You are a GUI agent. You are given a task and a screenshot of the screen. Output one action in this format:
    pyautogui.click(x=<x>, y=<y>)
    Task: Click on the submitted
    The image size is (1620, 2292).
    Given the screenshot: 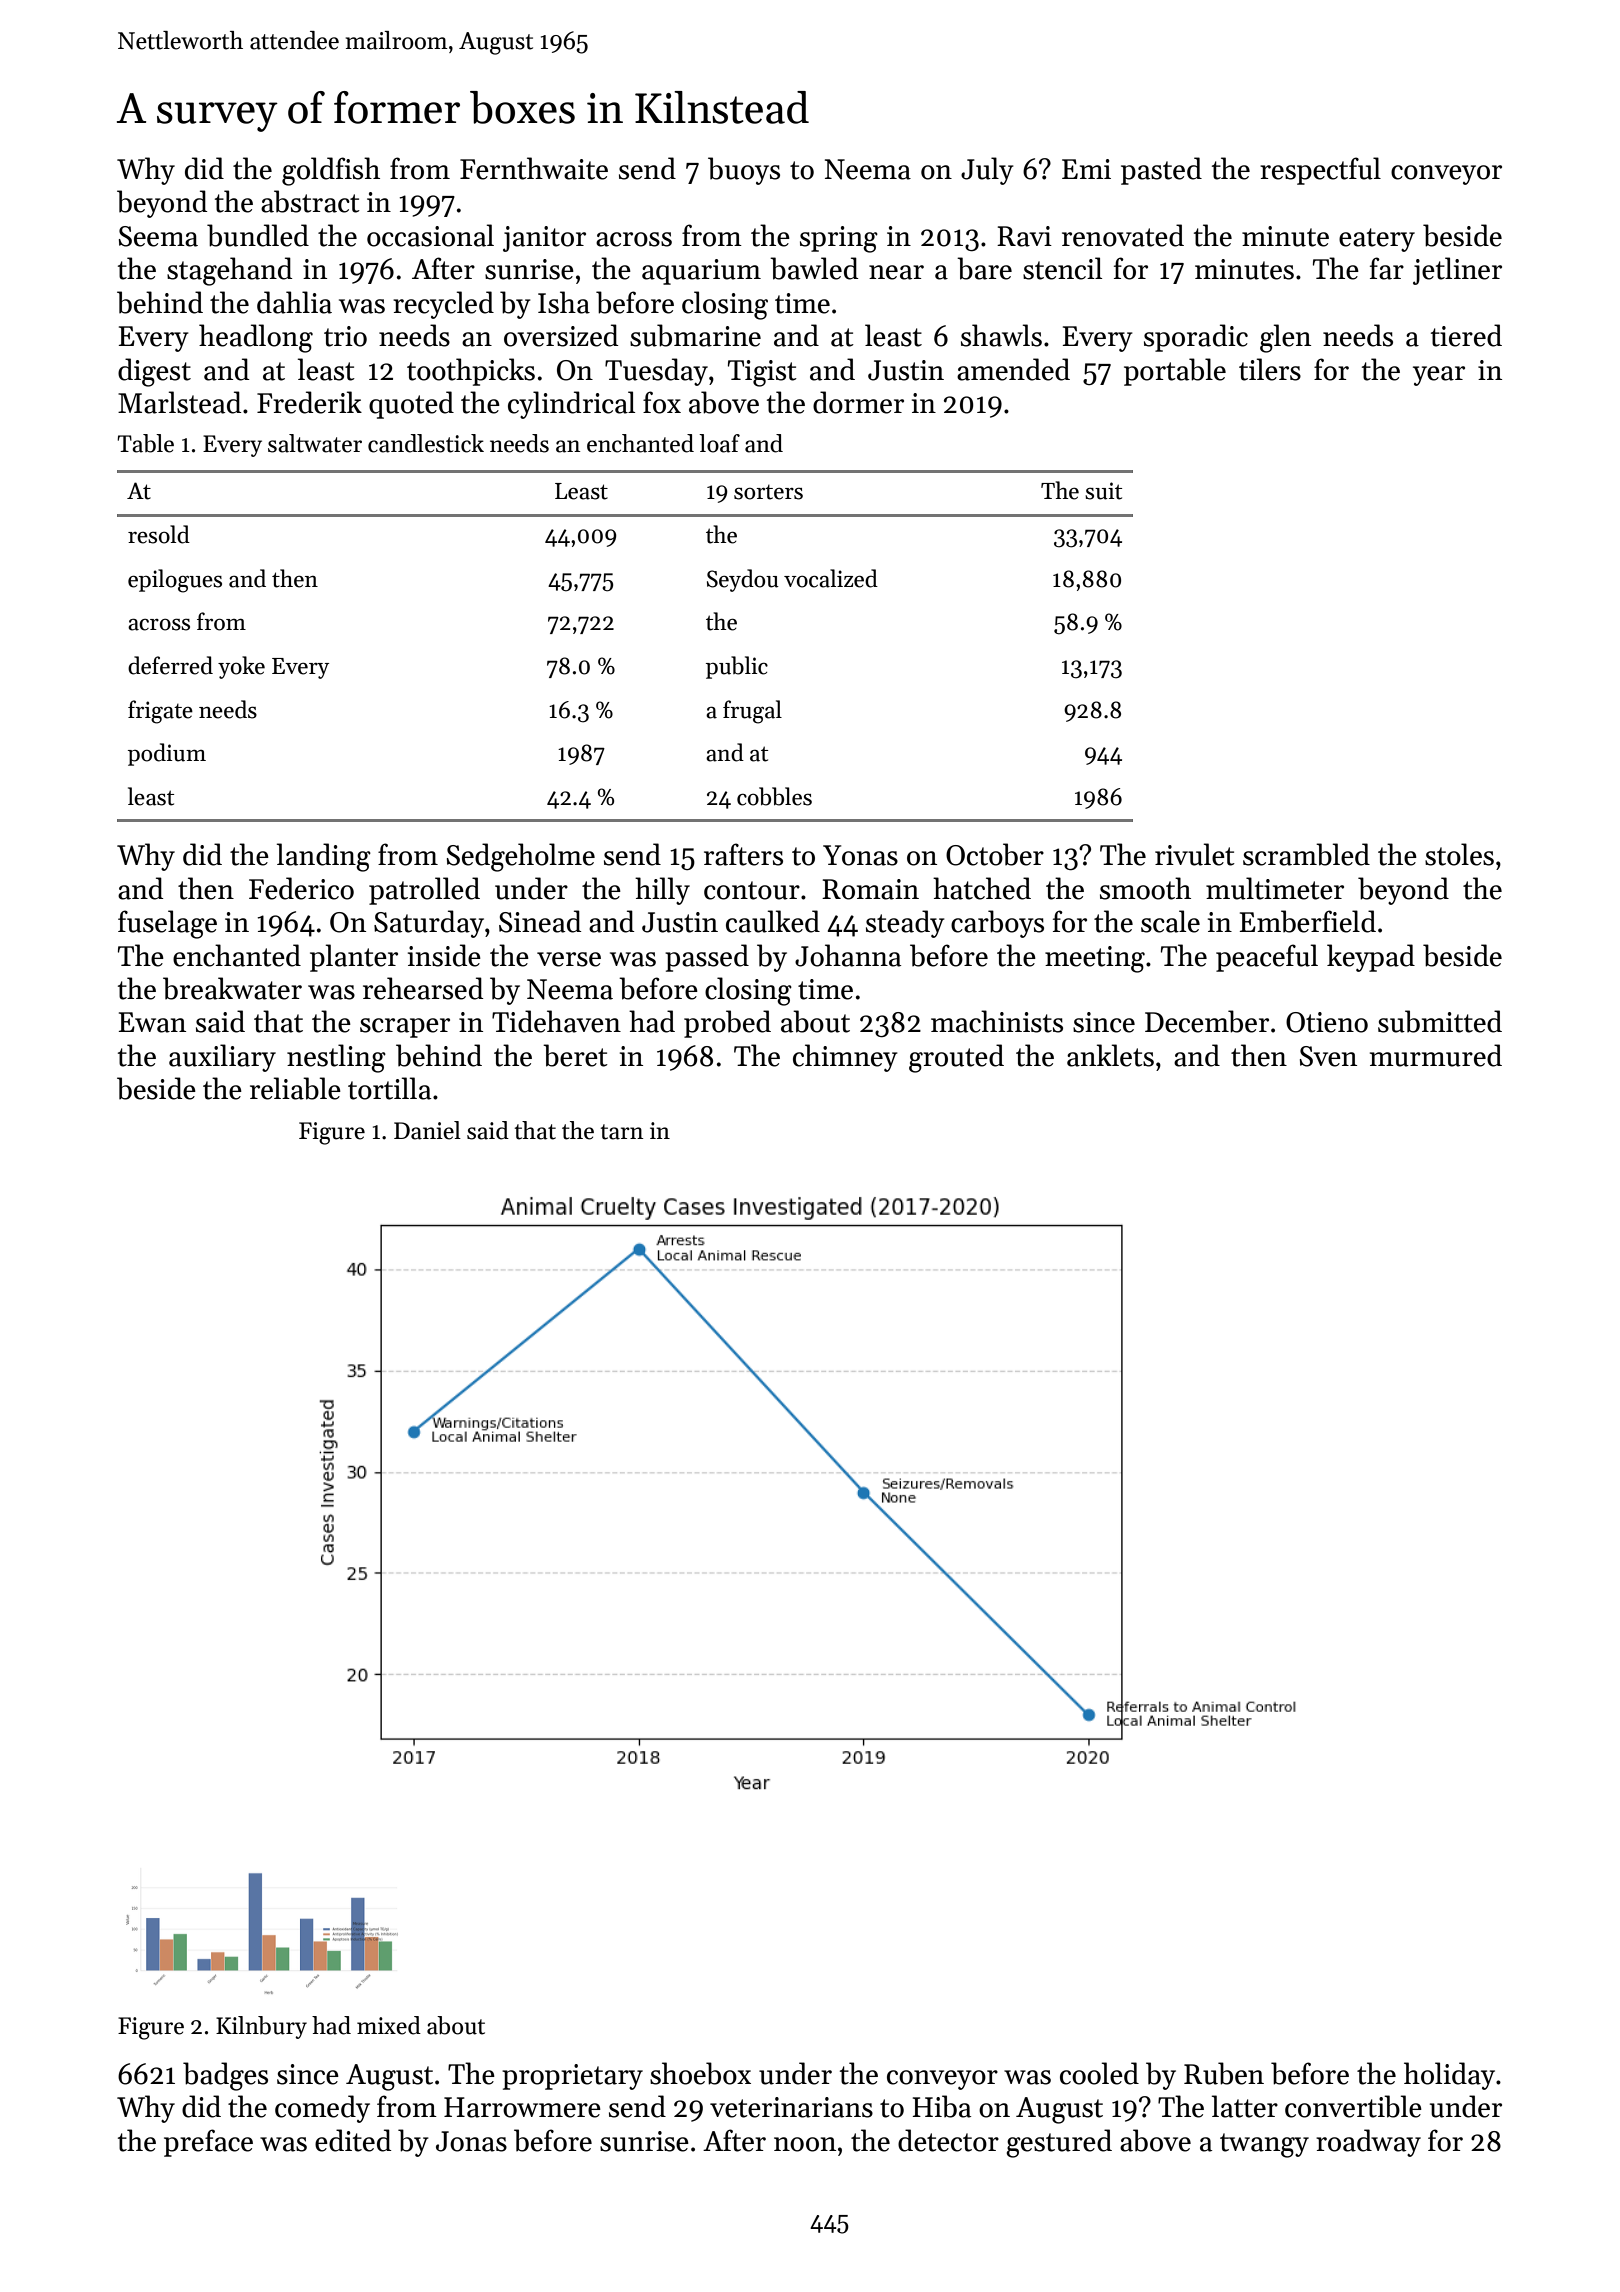 What is the action you would take?
    pyautogui.click(x=1440, y=1021)
